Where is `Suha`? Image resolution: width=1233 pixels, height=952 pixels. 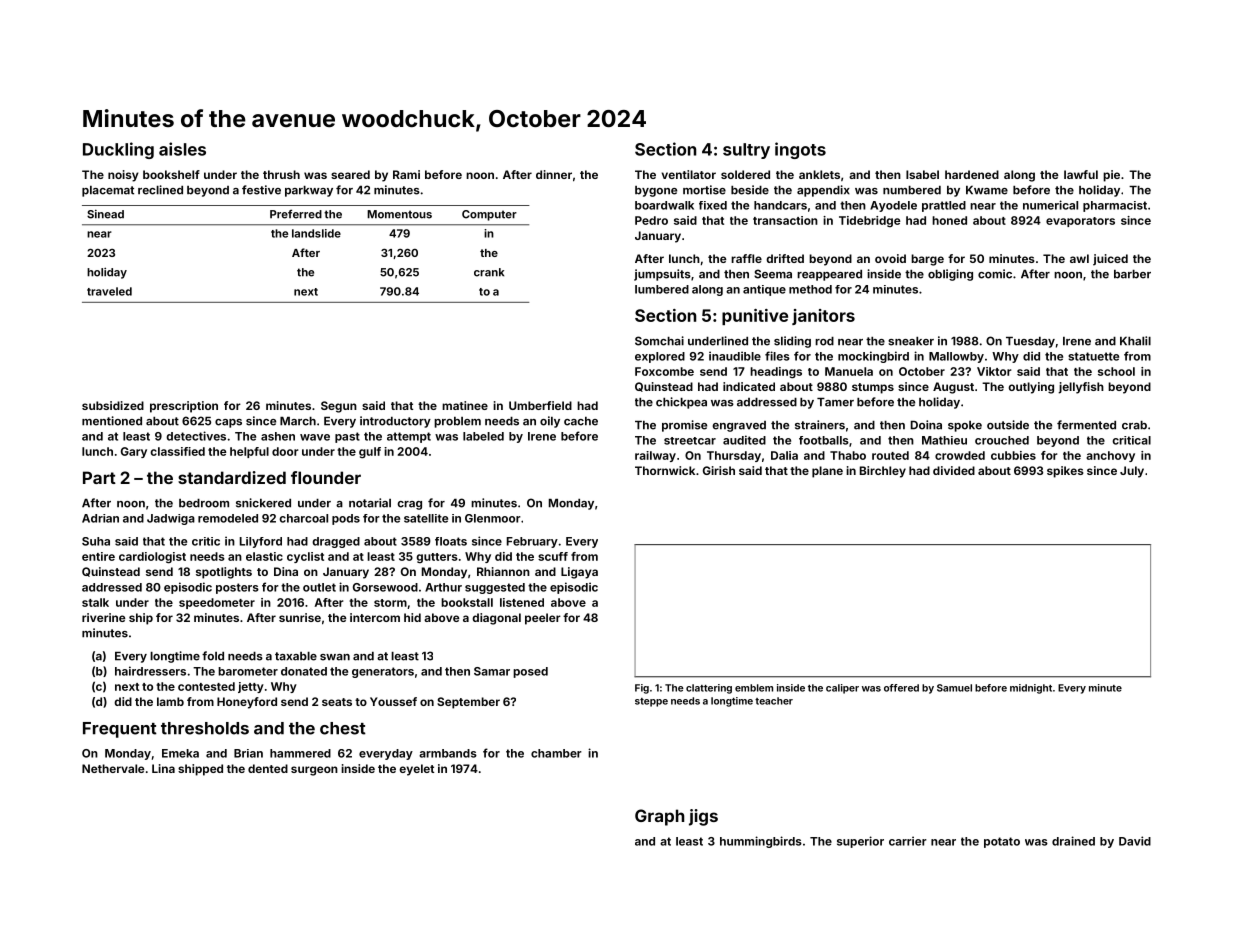
Suha is located at coordinates (96, 541).
